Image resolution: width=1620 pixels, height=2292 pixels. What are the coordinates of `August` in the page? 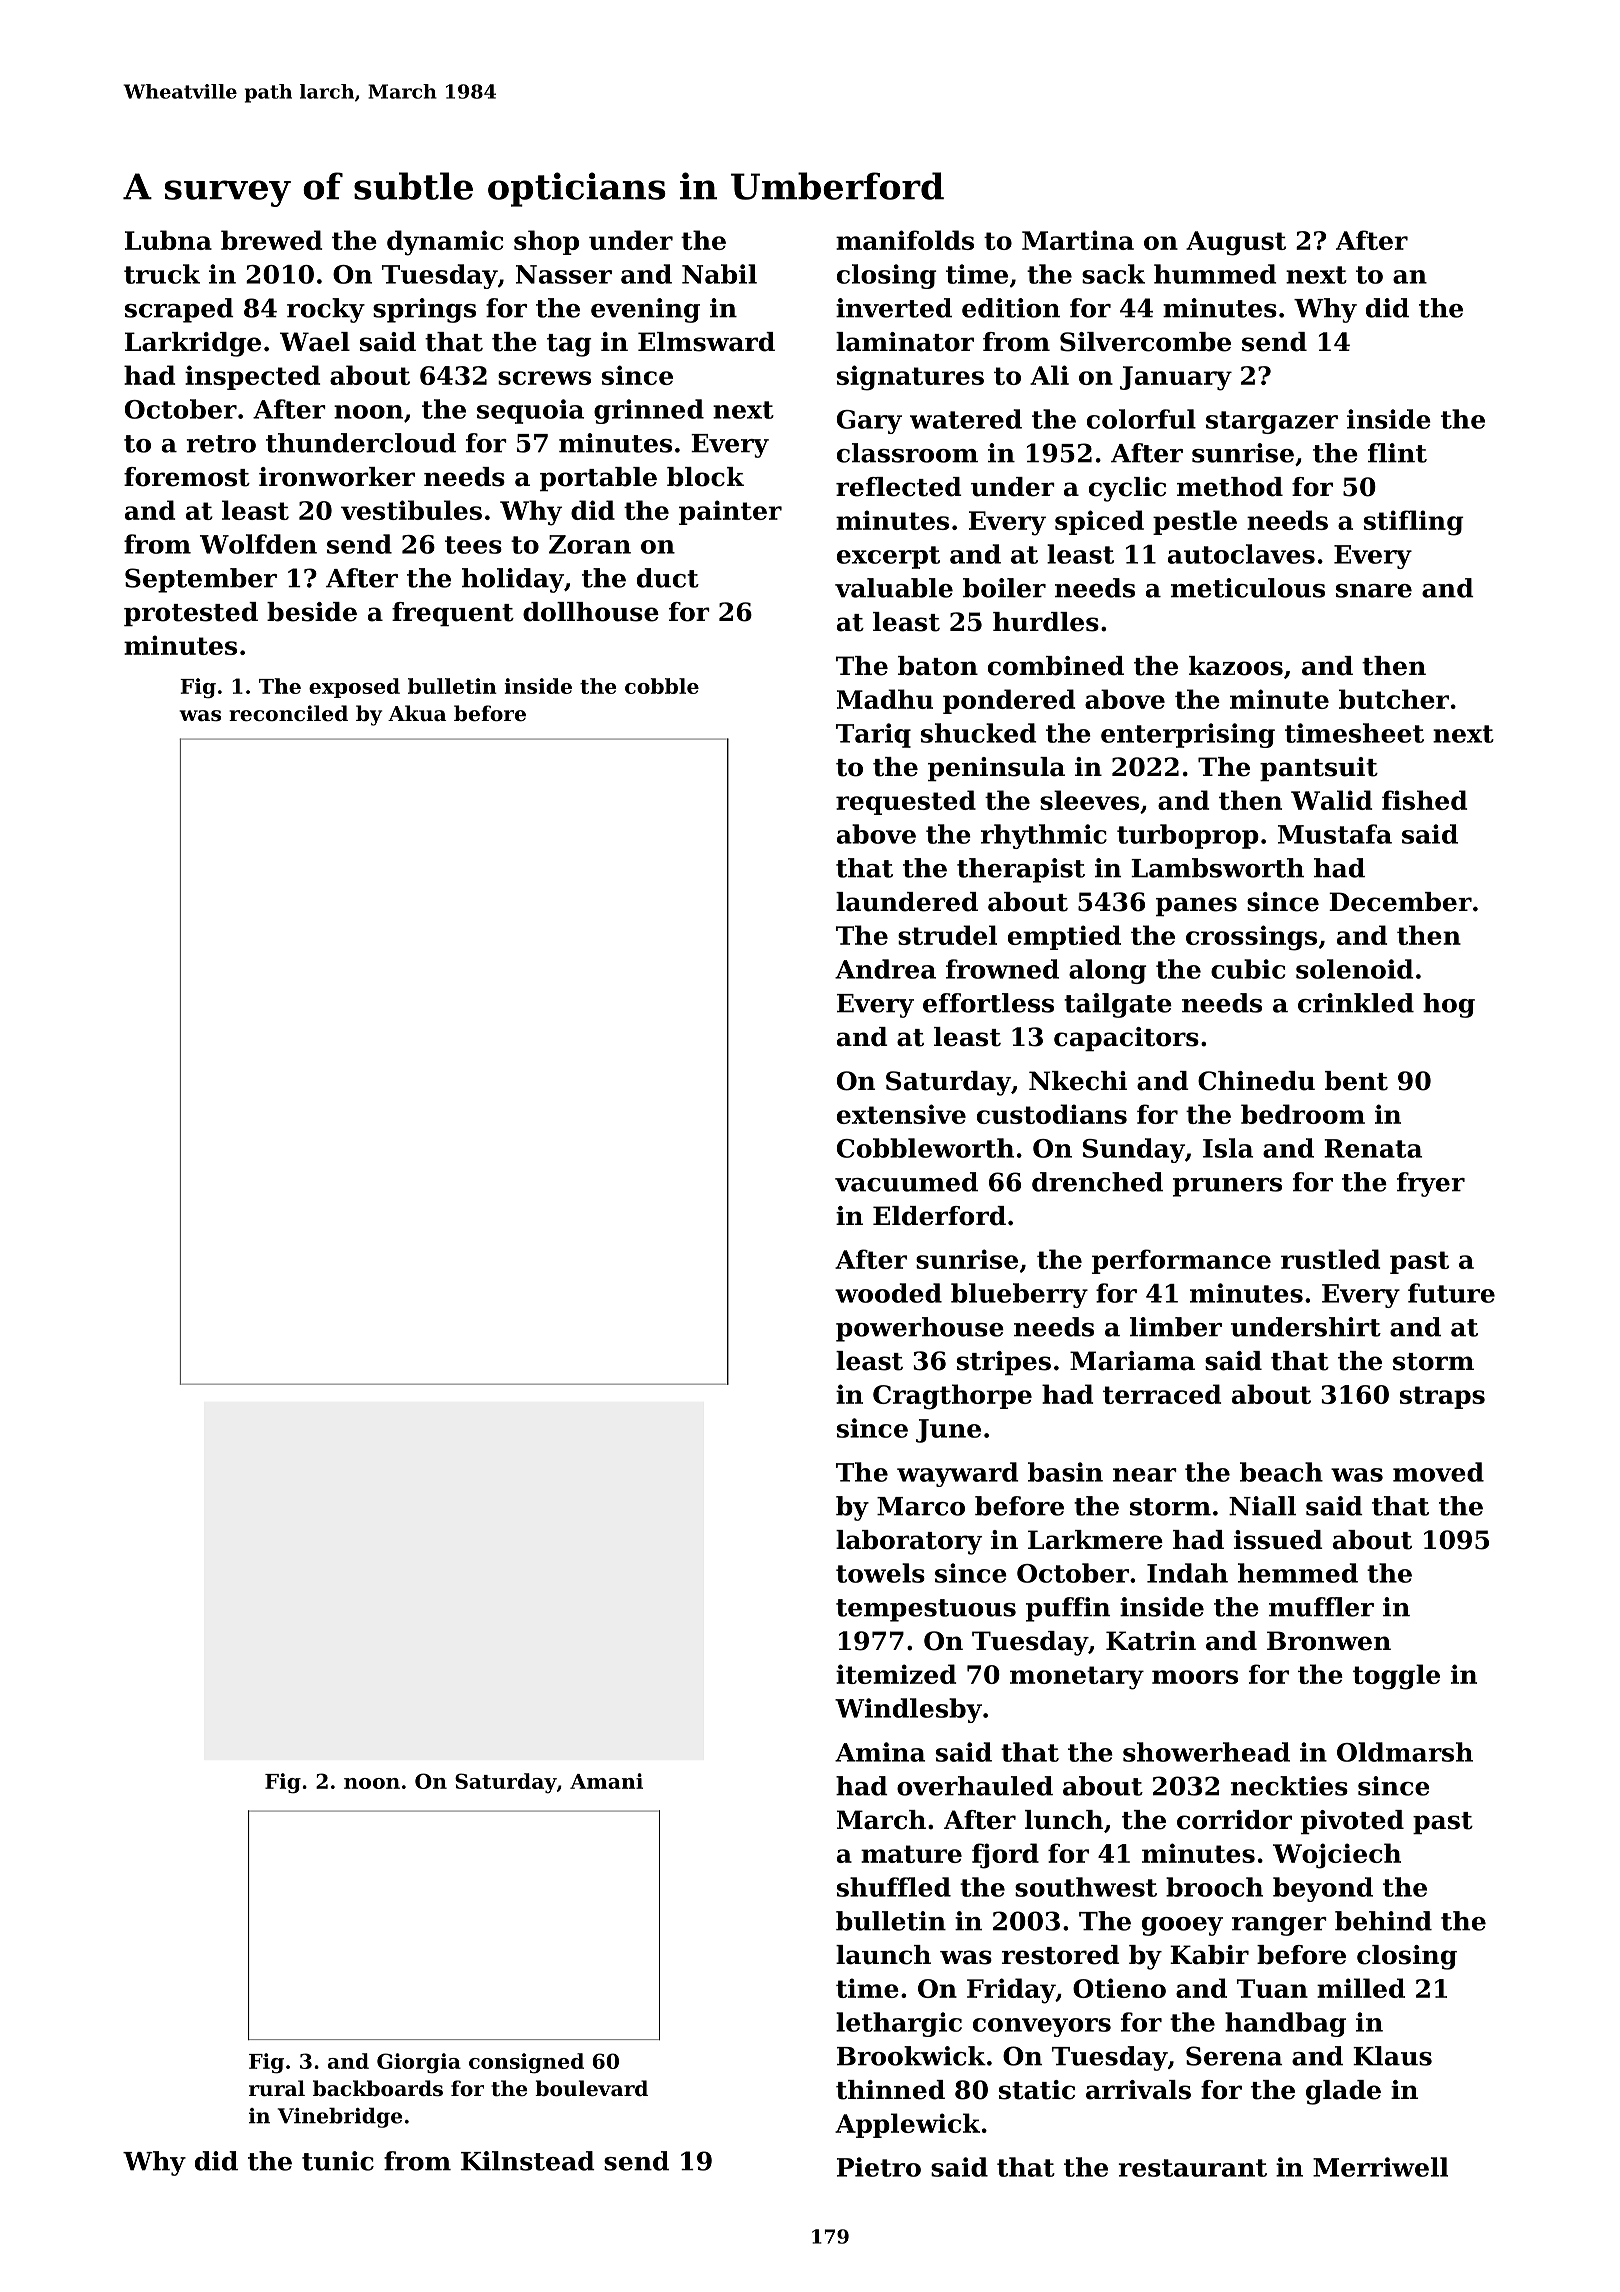 It's located at (1236, 243).
